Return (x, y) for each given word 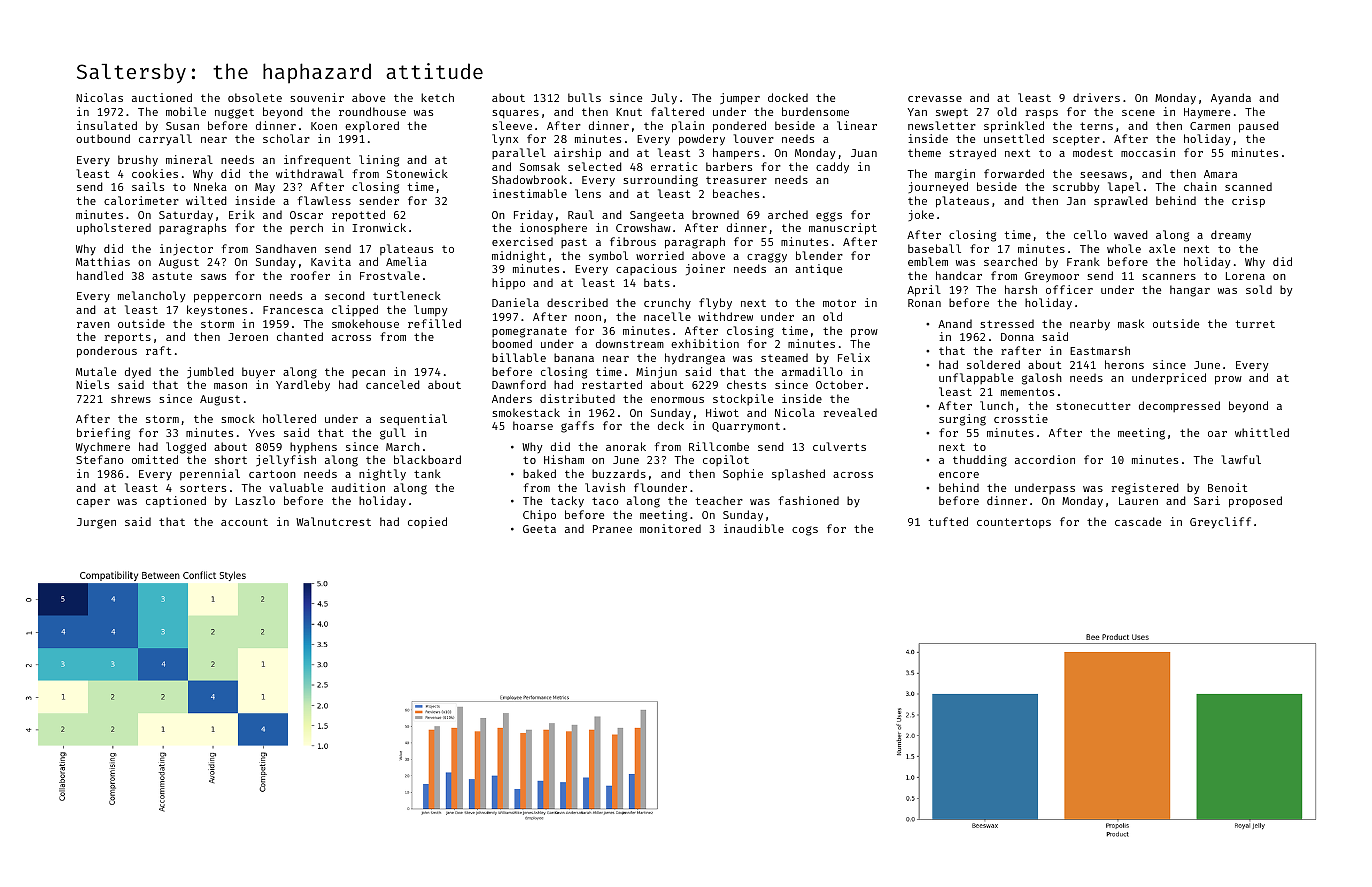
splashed (798, 474)
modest (1093, 152)
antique (818, 270)
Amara (1220, 174)
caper (93, 503)
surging (962, 420)
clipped (355, 310)
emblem (928, 261)
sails (148, 186)
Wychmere (103, 448)
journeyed (938, 188)
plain (688, 127)
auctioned (162, 97)
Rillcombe (719, 446)
